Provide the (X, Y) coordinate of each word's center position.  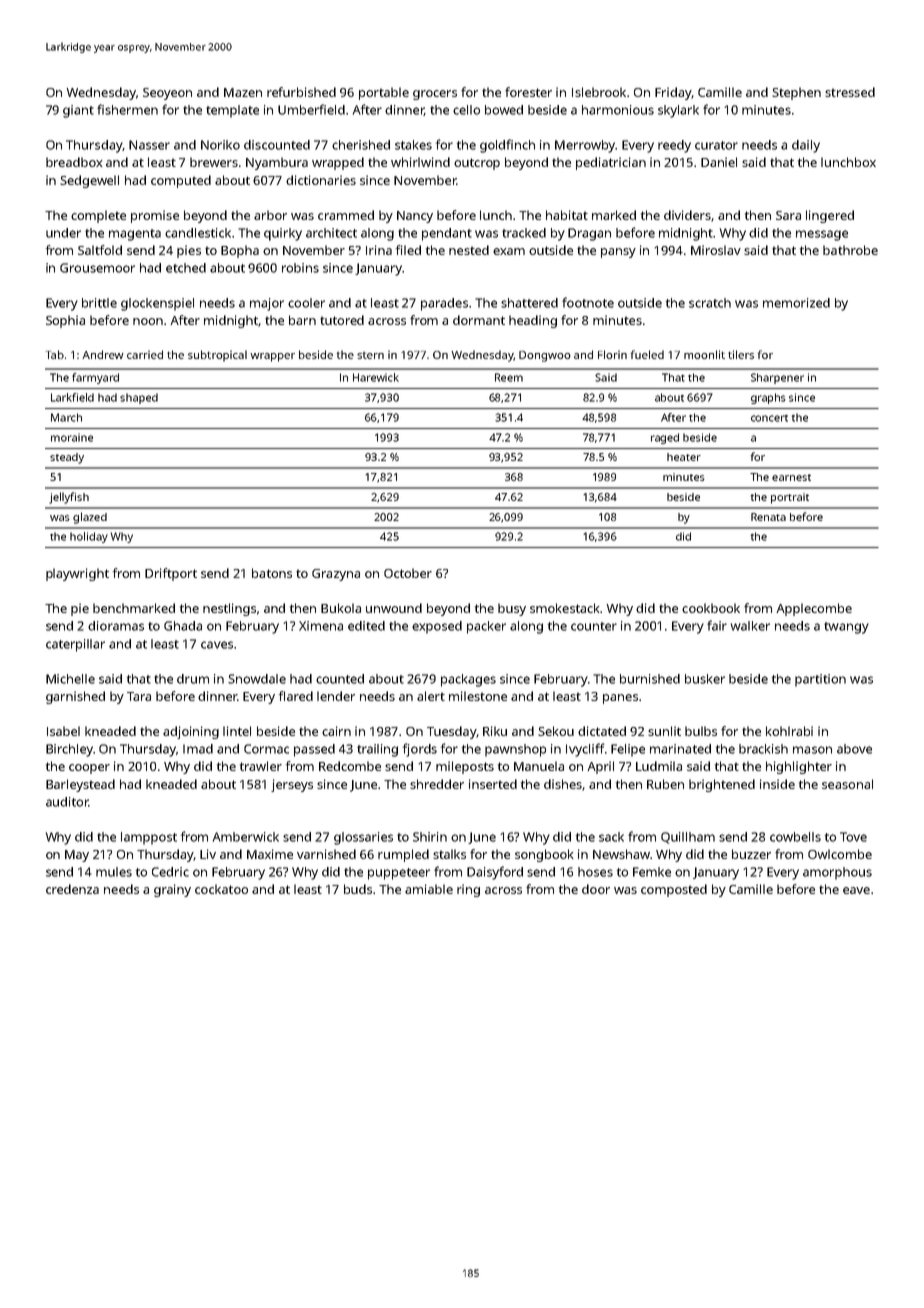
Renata (768, 517)
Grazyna (336, 575)
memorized (796, 303)
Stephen (796, 93)
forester (528, 92)
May (77, 856)
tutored (342, 320)
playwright (77, 574)
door (596, 889)
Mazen (243, 92)
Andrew (103, 354)
